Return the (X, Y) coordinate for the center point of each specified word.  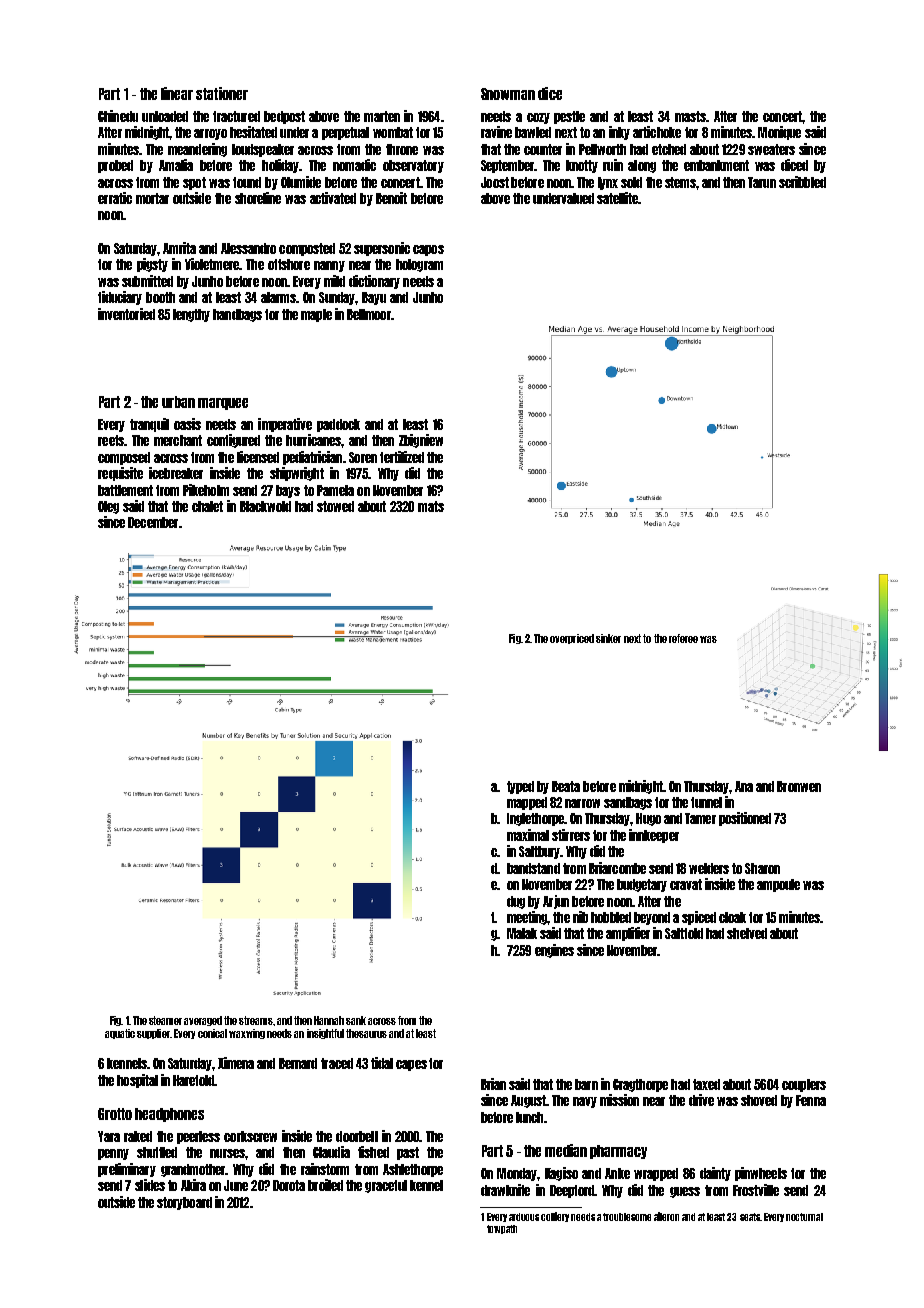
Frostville (756, 1190)
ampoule (778, 885)
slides (150, 1185)
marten (382, 116)
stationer (222, 93)
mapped (527, 803)
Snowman (508, 94)
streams (256, 1020)
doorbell (357, 1136)
